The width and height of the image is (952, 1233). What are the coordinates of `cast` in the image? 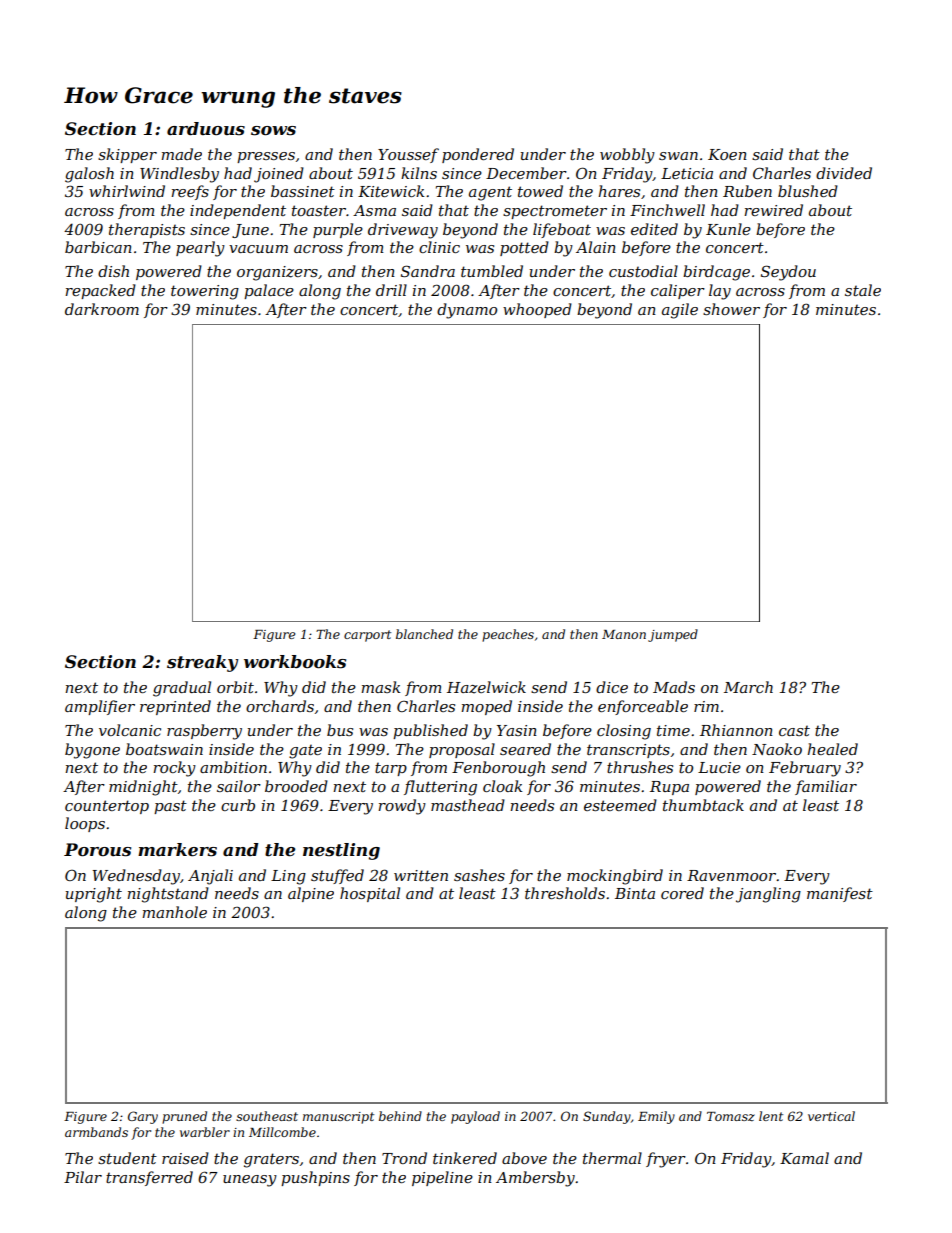 It's located at (794, 730).
